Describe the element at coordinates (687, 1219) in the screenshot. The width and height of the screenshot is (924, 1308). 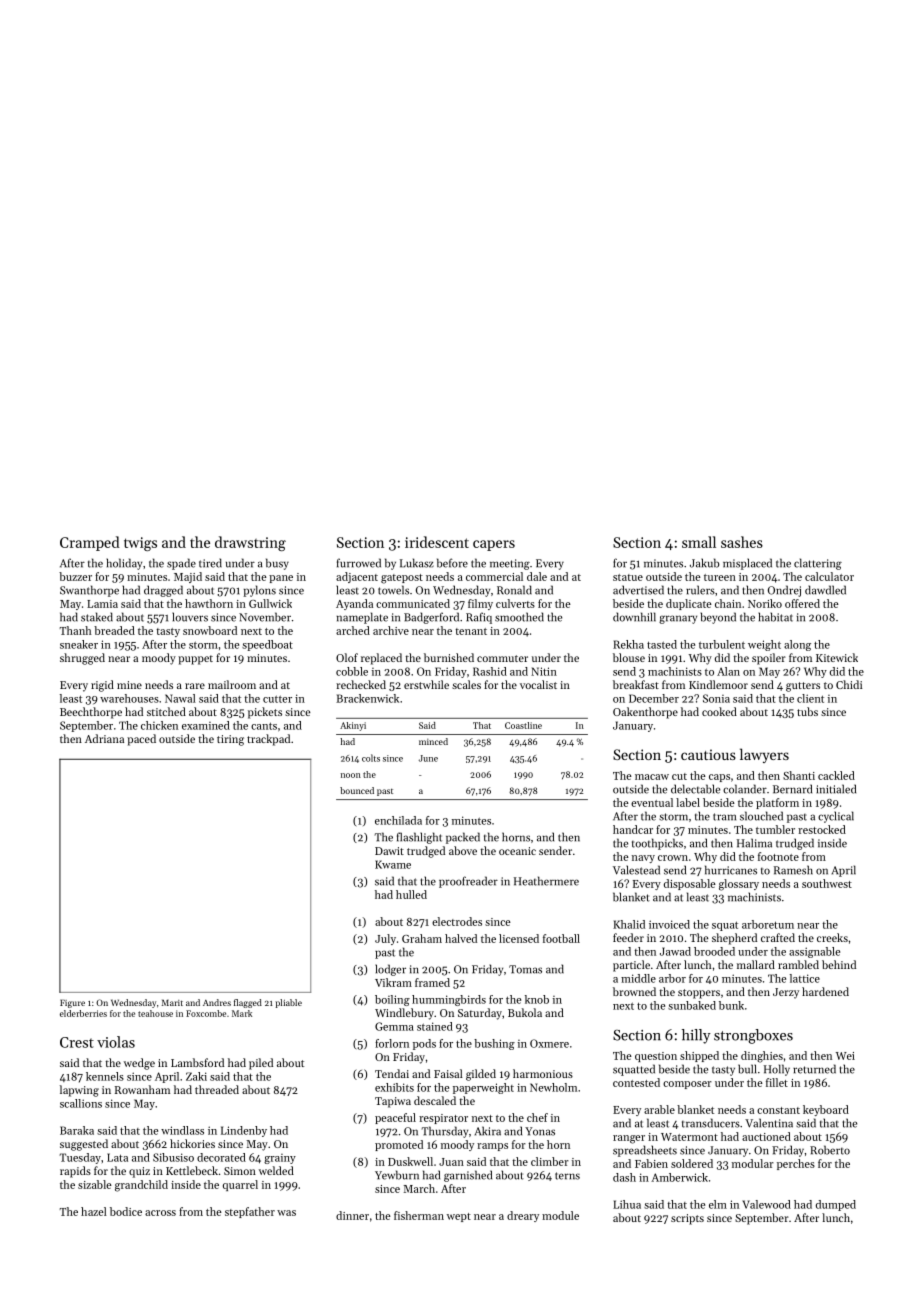
I see `scripts` at that location.
